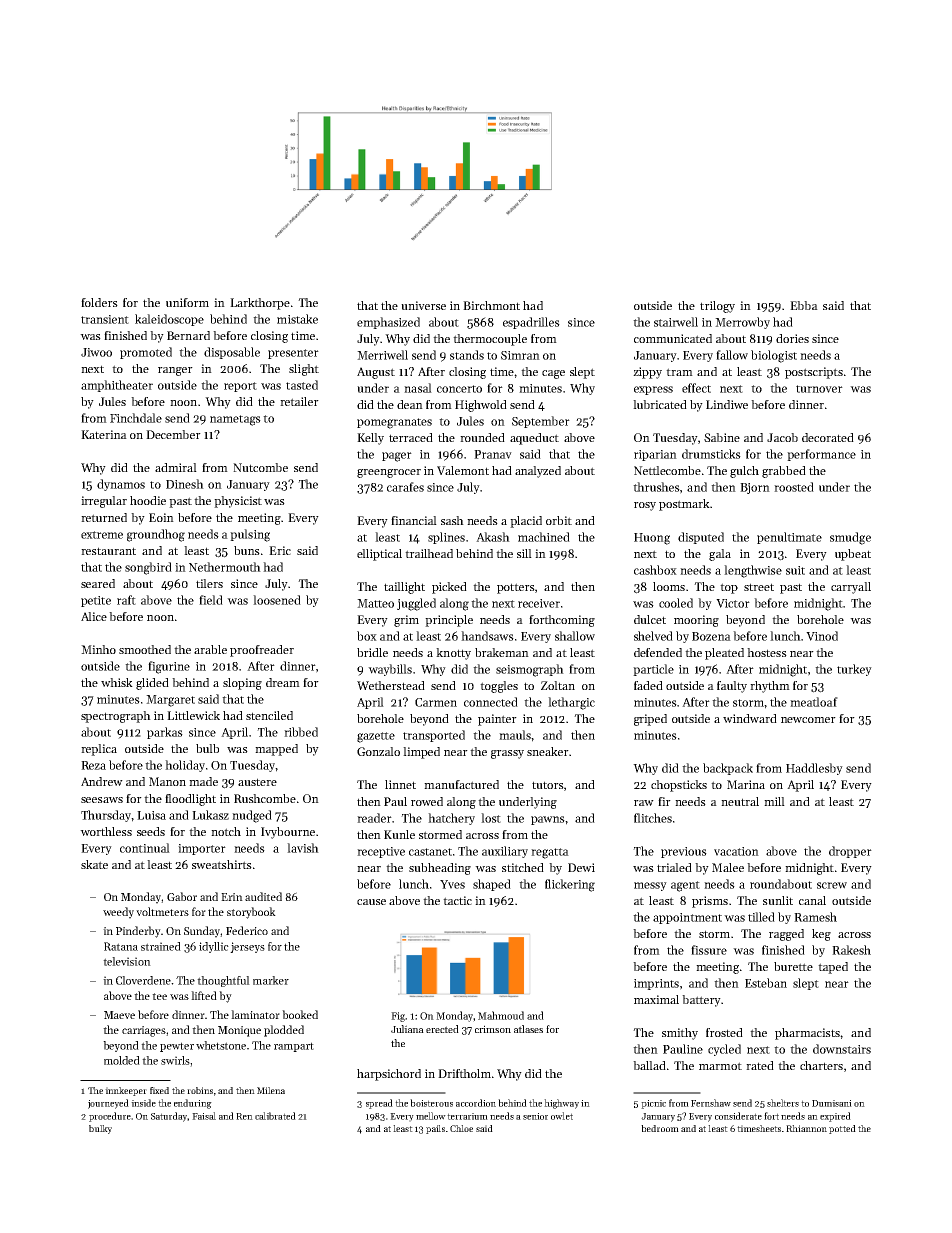 The image size is (952, 1233). I want to click on imprints, so click(656, 984).
